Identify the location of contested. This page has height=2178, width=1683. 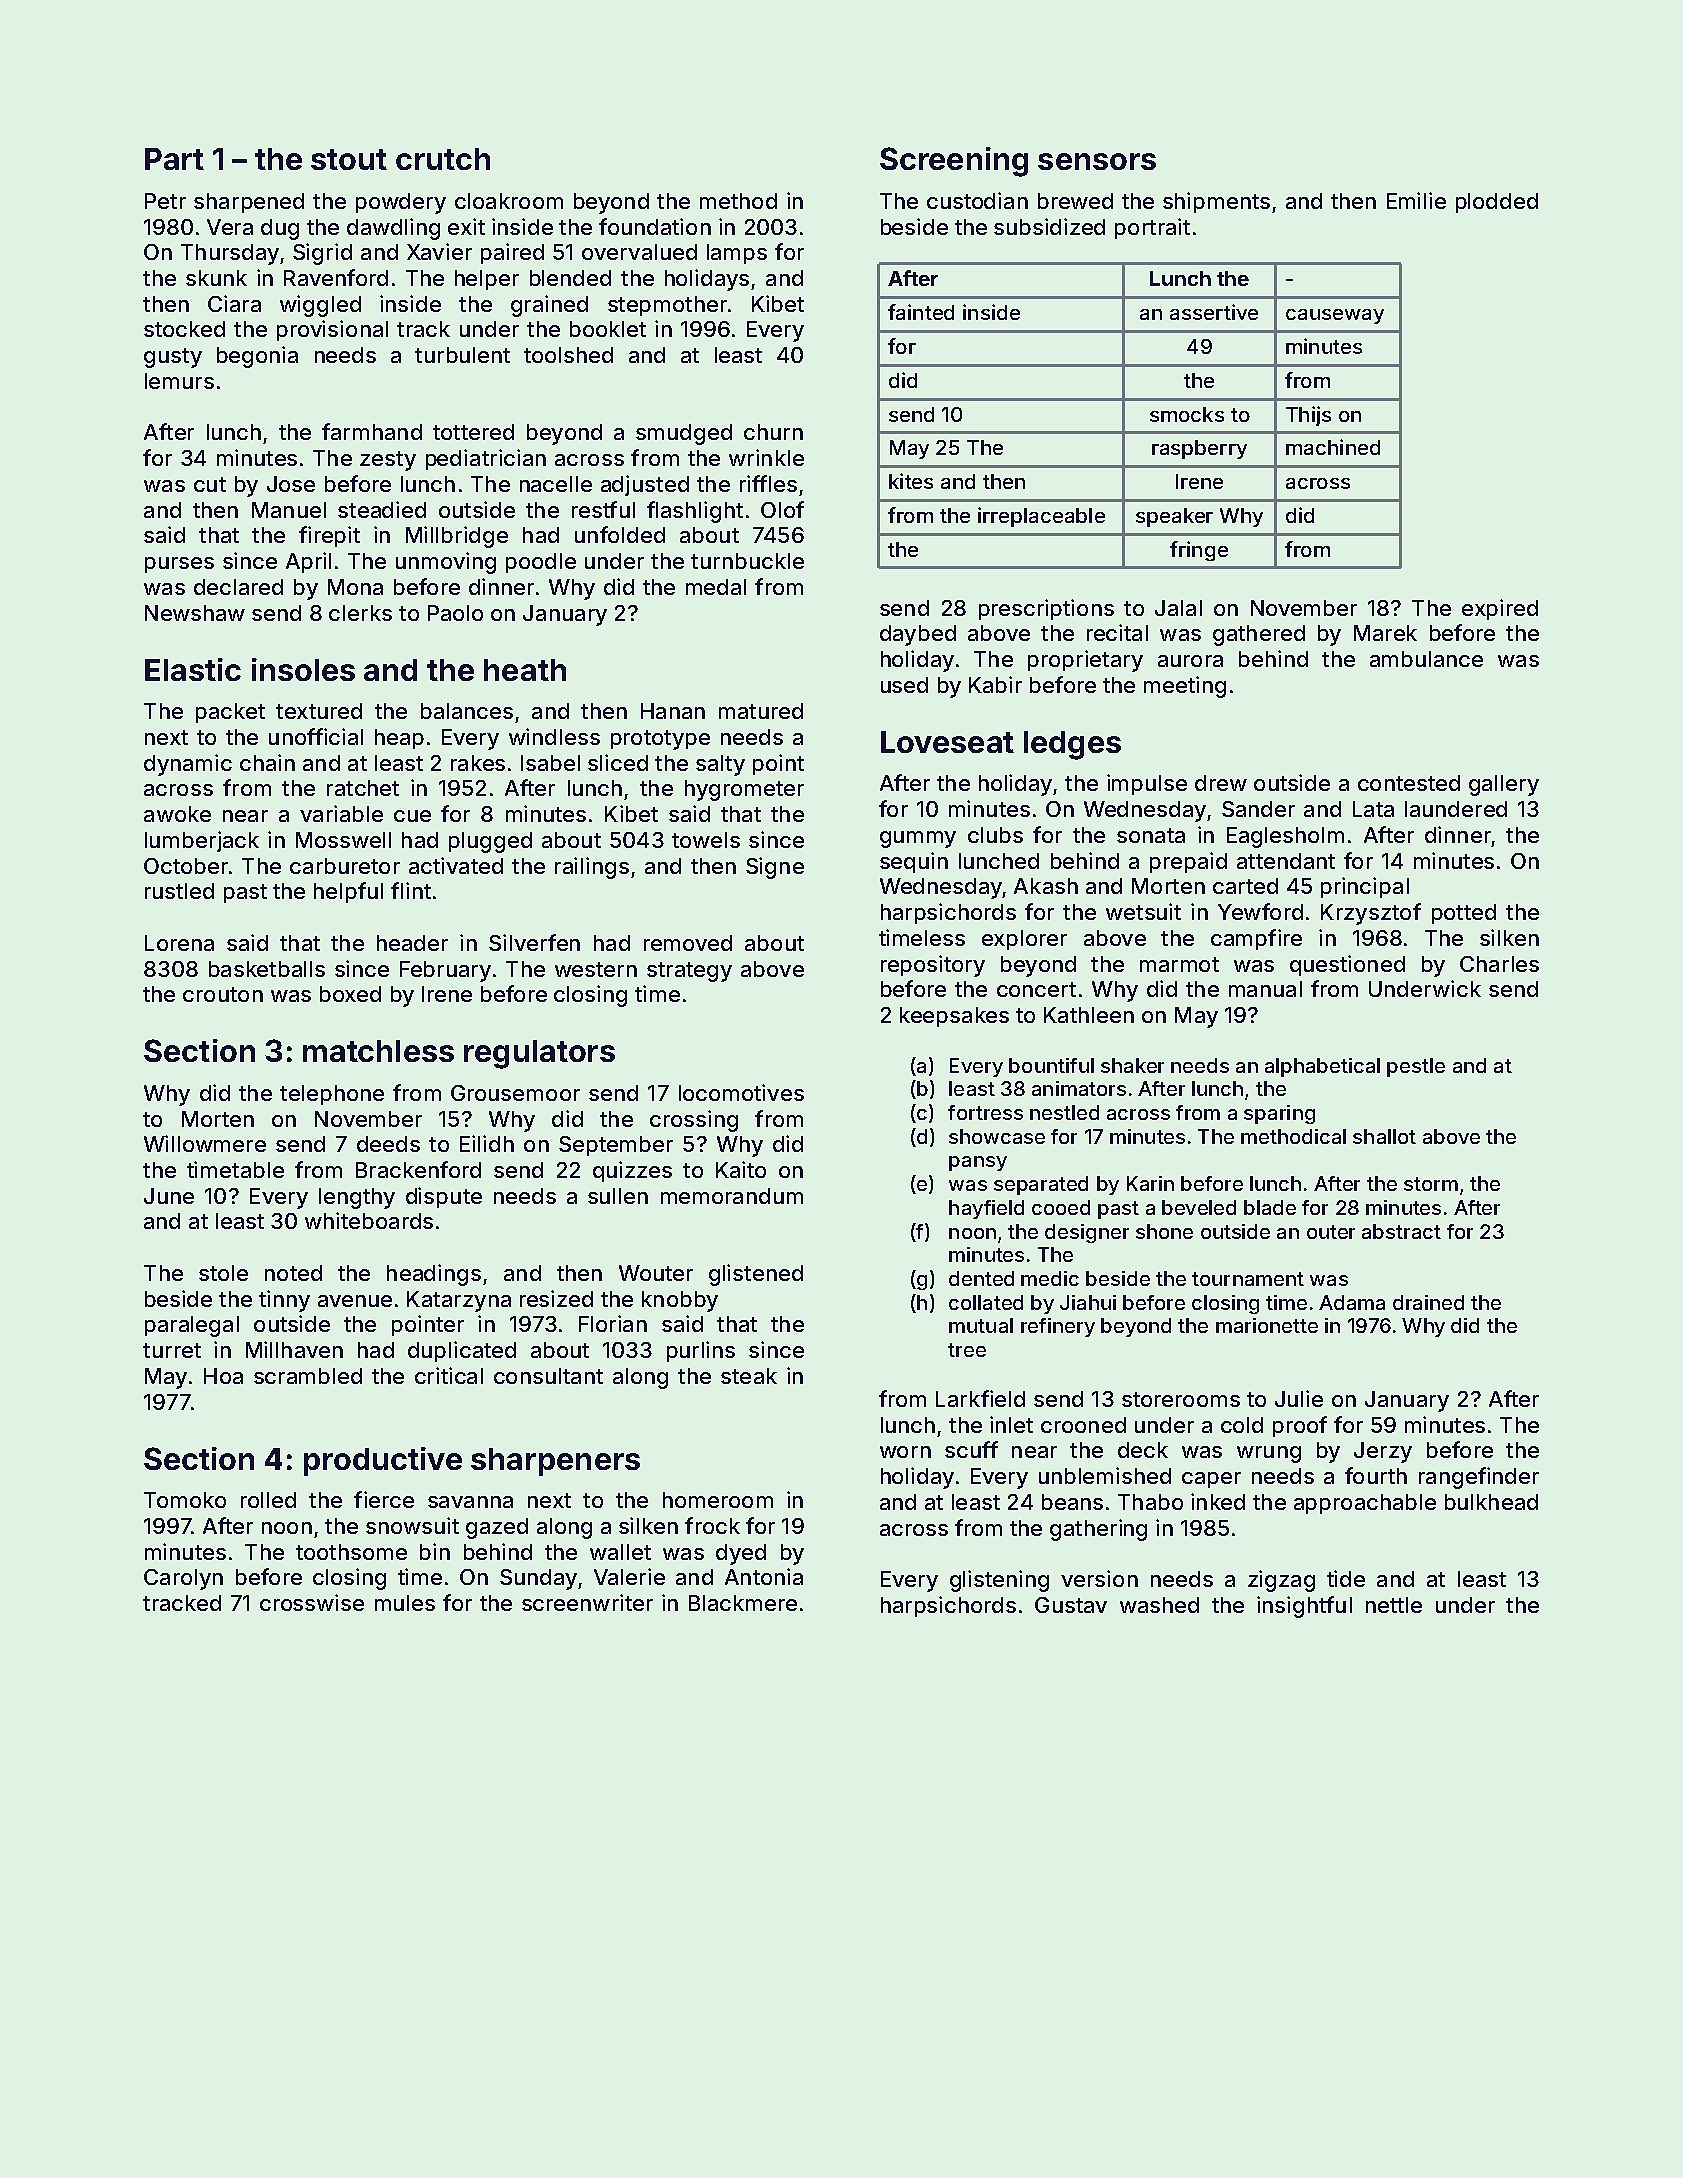
(1409, 783).
